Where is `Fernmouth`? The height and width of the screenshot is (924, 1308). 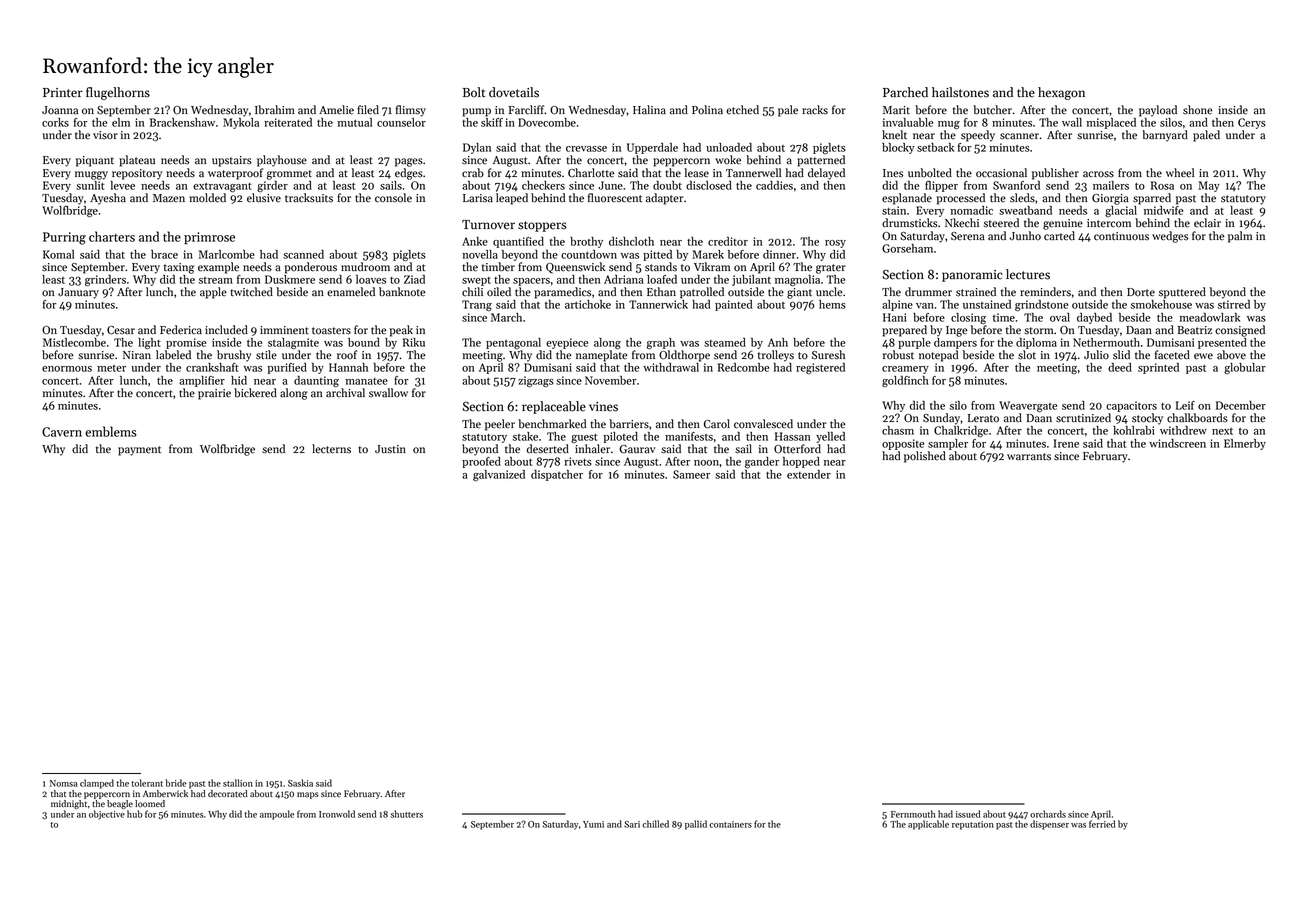
Fernmouth is located at coordinates (913, 814).
